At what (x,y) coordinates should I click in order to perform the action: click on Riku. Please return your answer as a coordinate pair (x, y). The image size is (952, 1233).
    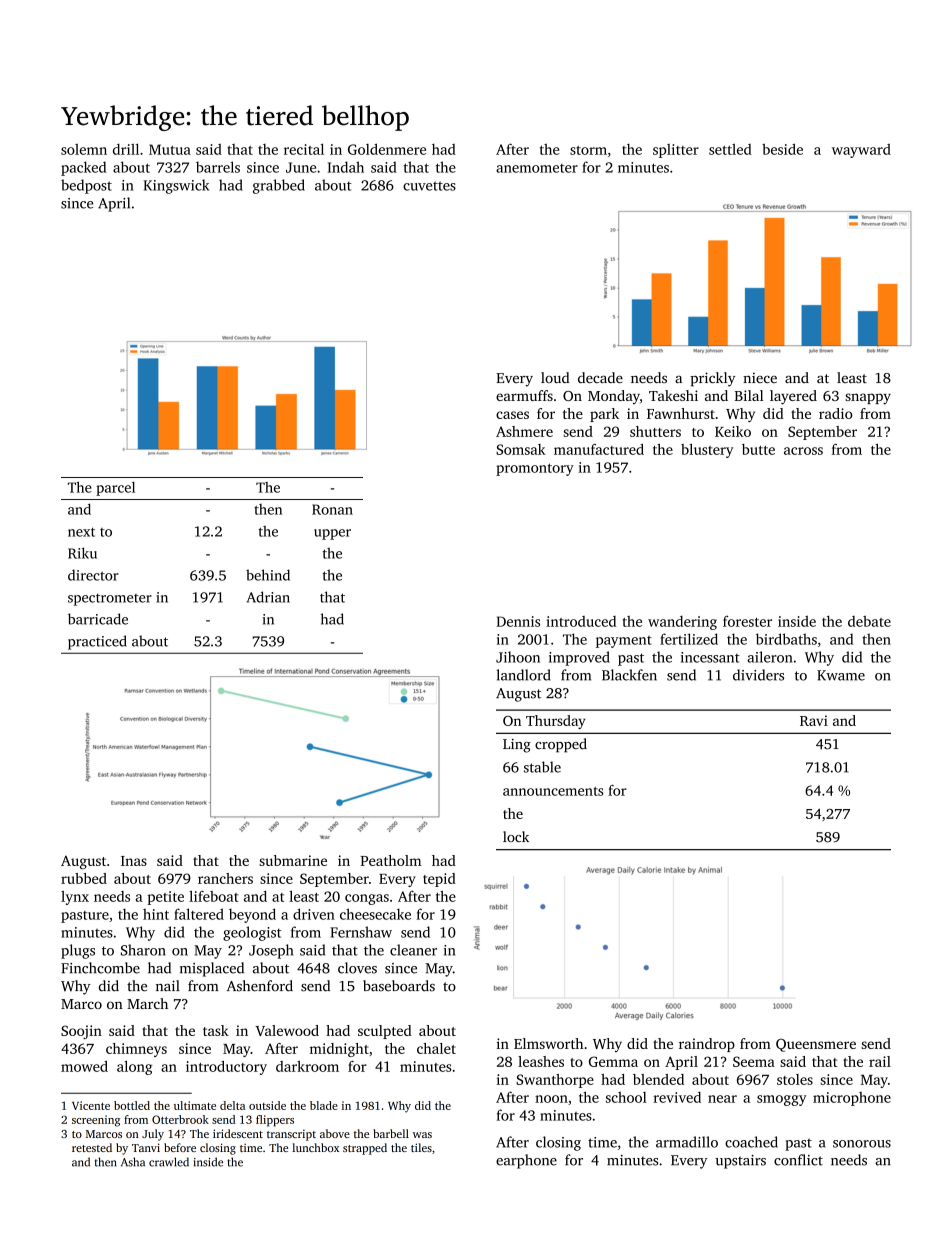
    Looking at the image, I should click on (82, 553).
